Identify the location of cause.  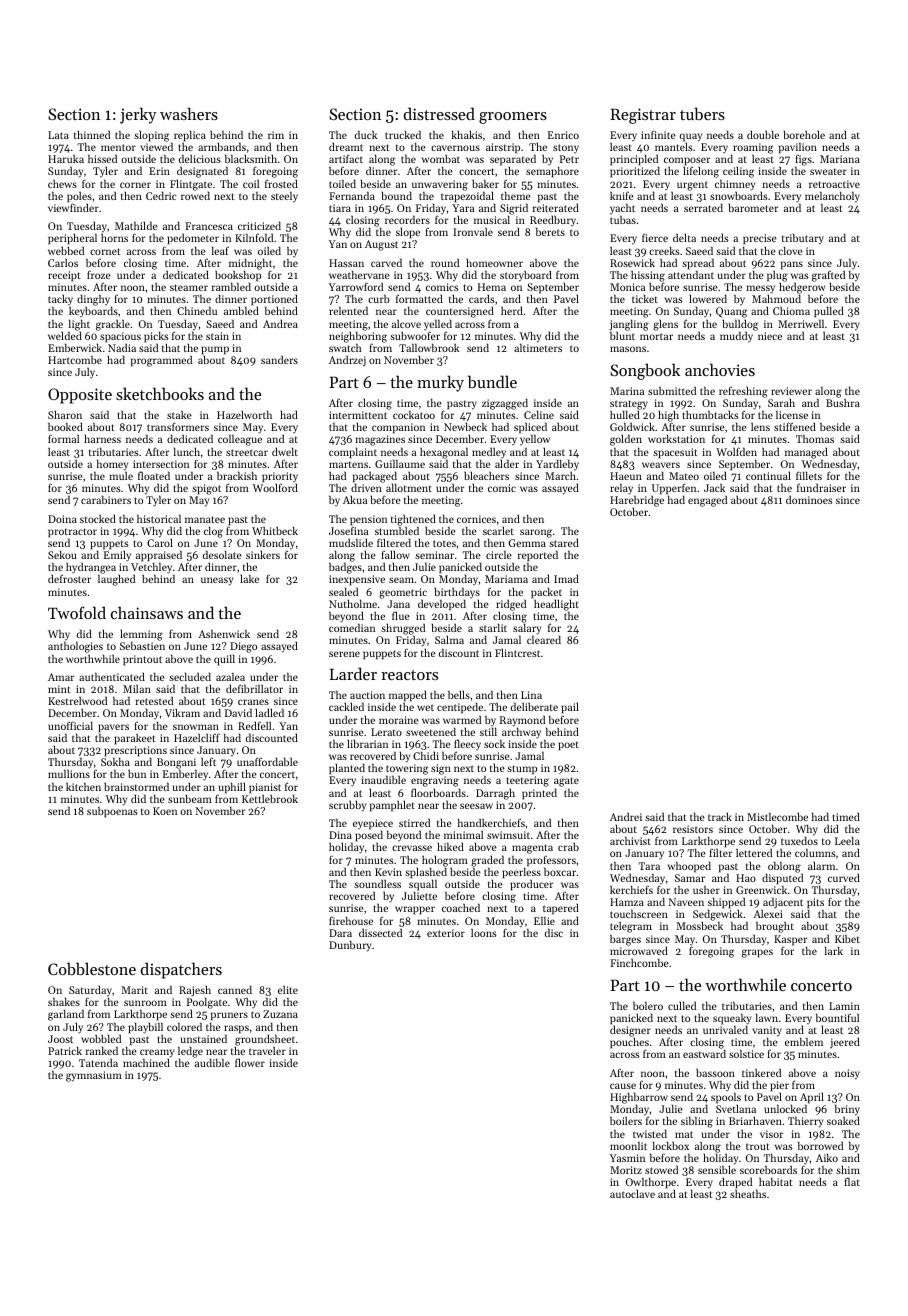
(623, 1086).
